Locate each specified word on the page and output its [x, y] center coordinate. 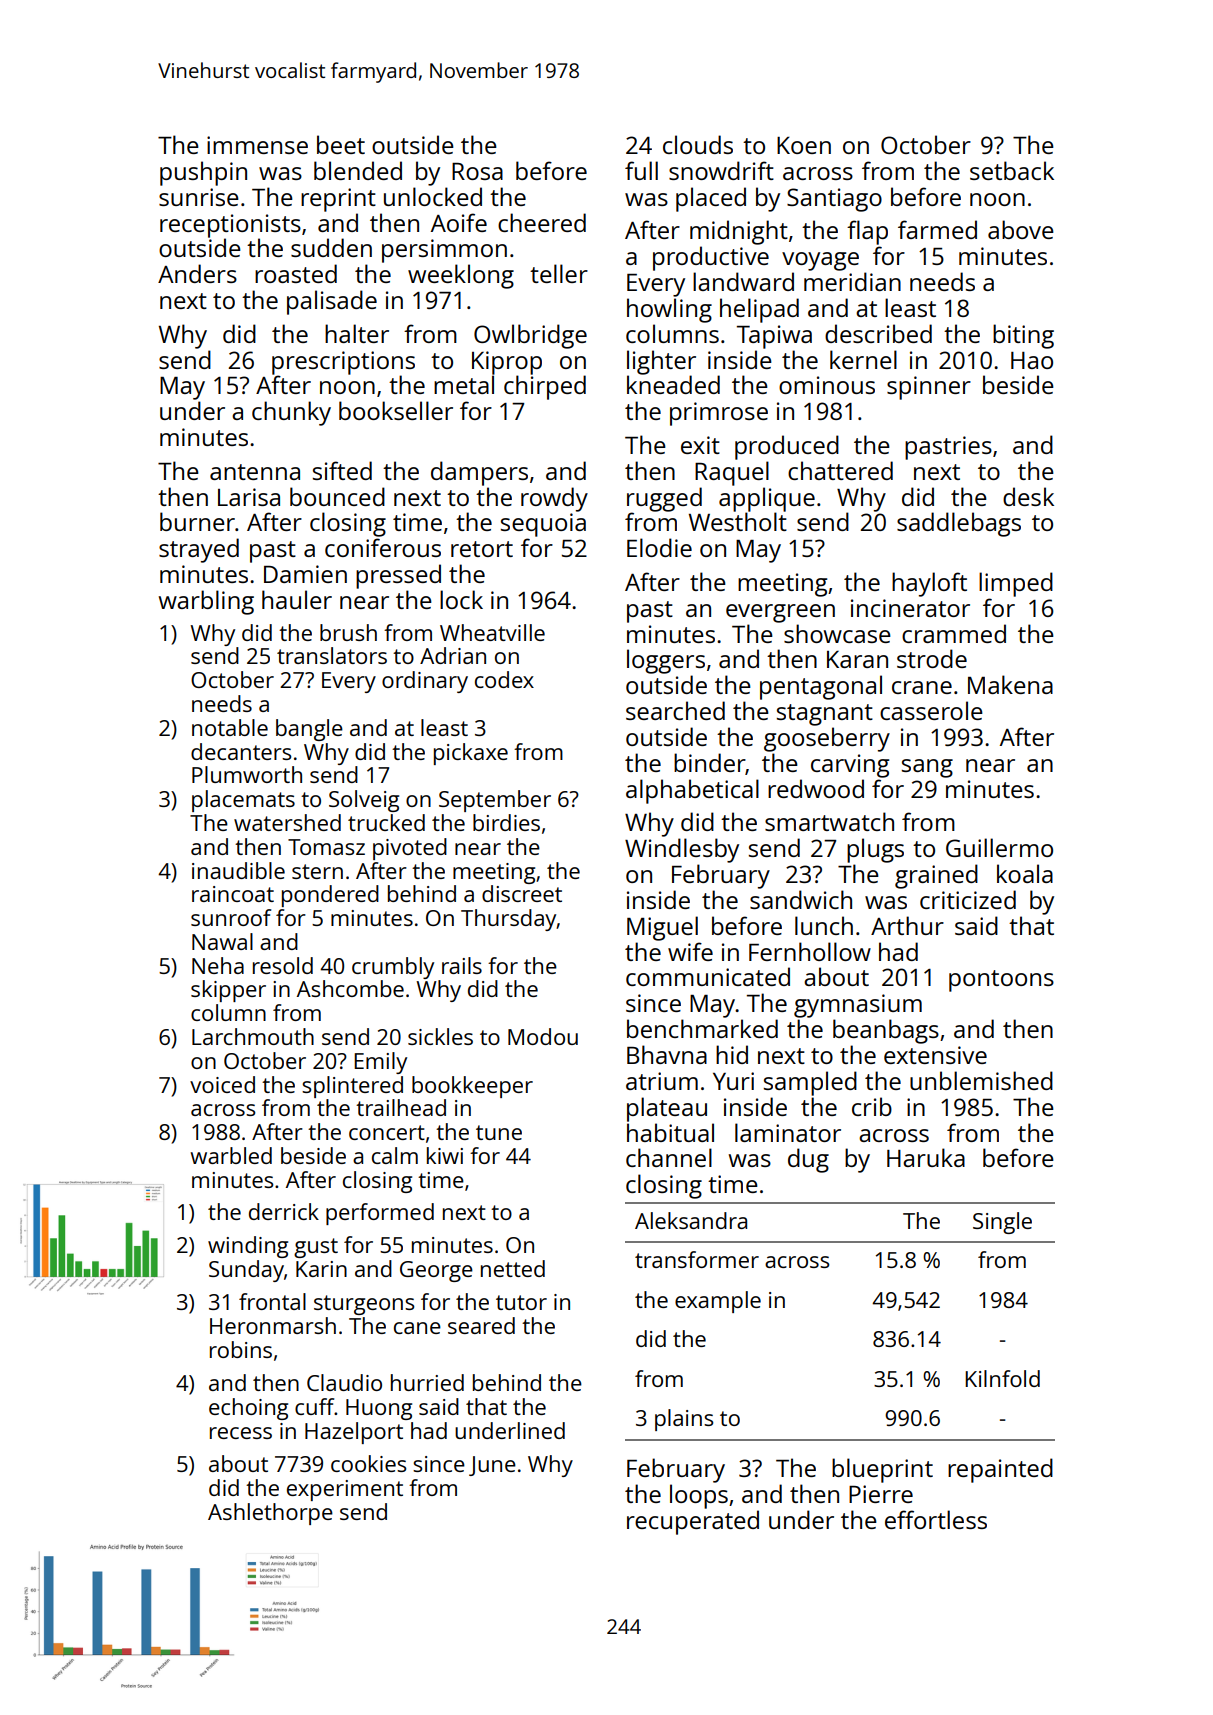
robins [241, 1349]
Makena [1010, 684]
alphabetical [692, 791]
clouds [698, 144]
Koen [804, 145]
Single [1002, 1223]
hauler [297, 599]
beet [341, 144]
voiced [222, 1084]
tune [499, 1132]
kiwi [445, 1155]
